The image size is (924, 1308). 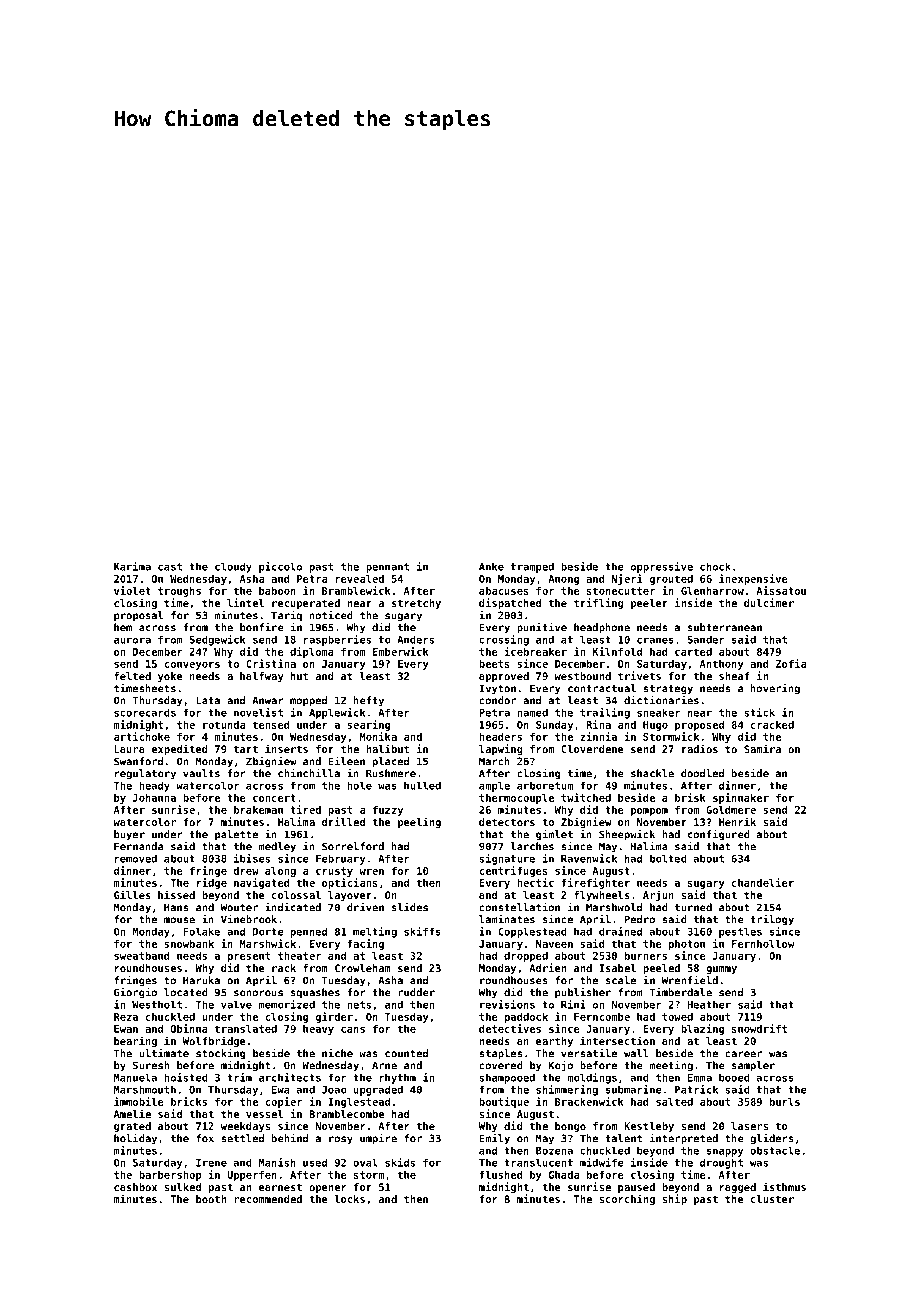 What do you see at coordinates (693, 907) in the screenshot?
I see `turned` at bounding box center [693, 907].
